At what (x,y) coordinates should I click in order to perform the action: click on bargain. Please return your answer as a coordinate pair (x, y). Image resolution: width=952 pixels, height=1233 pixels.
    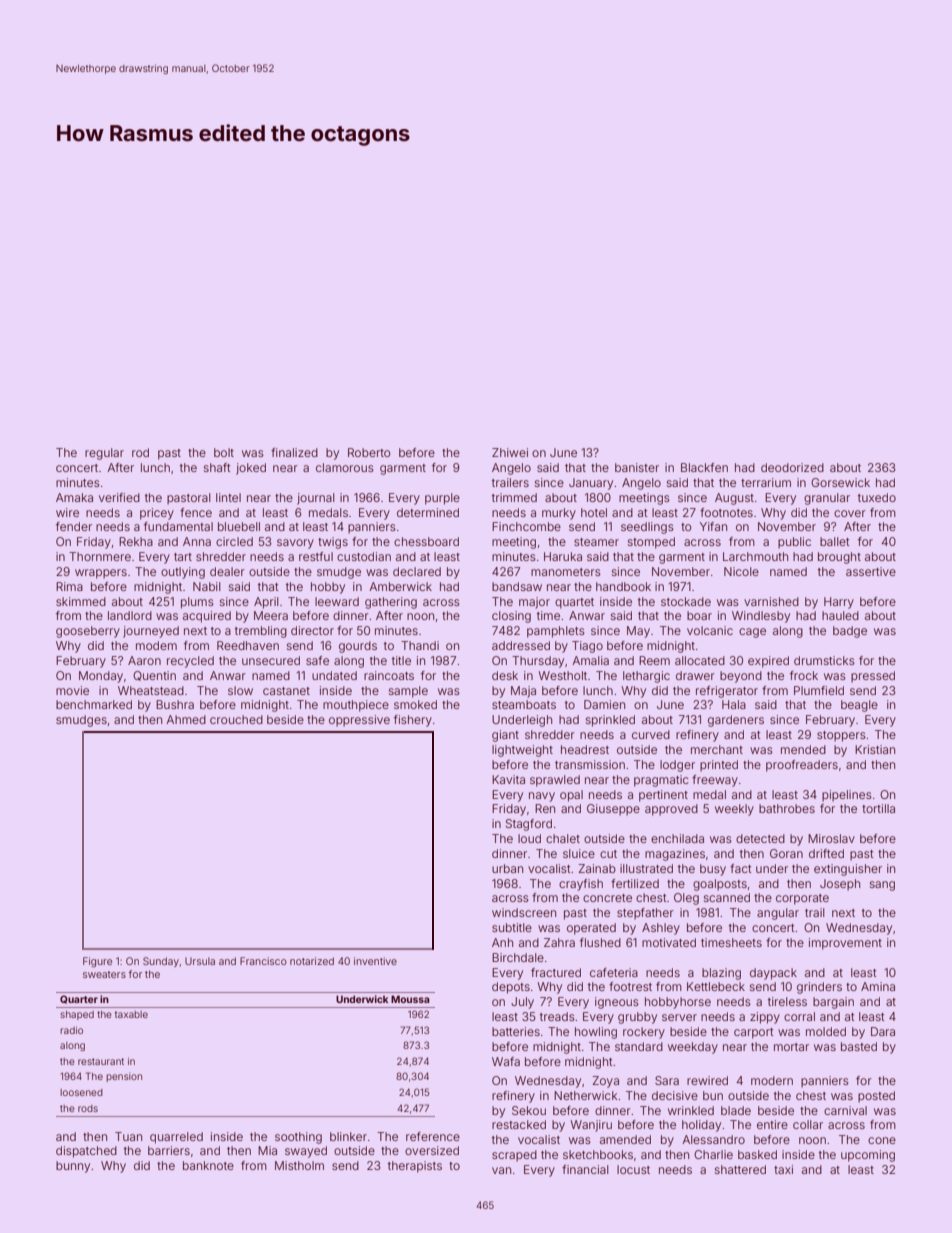
    Looking at the image, I should click on (833, 1003).
